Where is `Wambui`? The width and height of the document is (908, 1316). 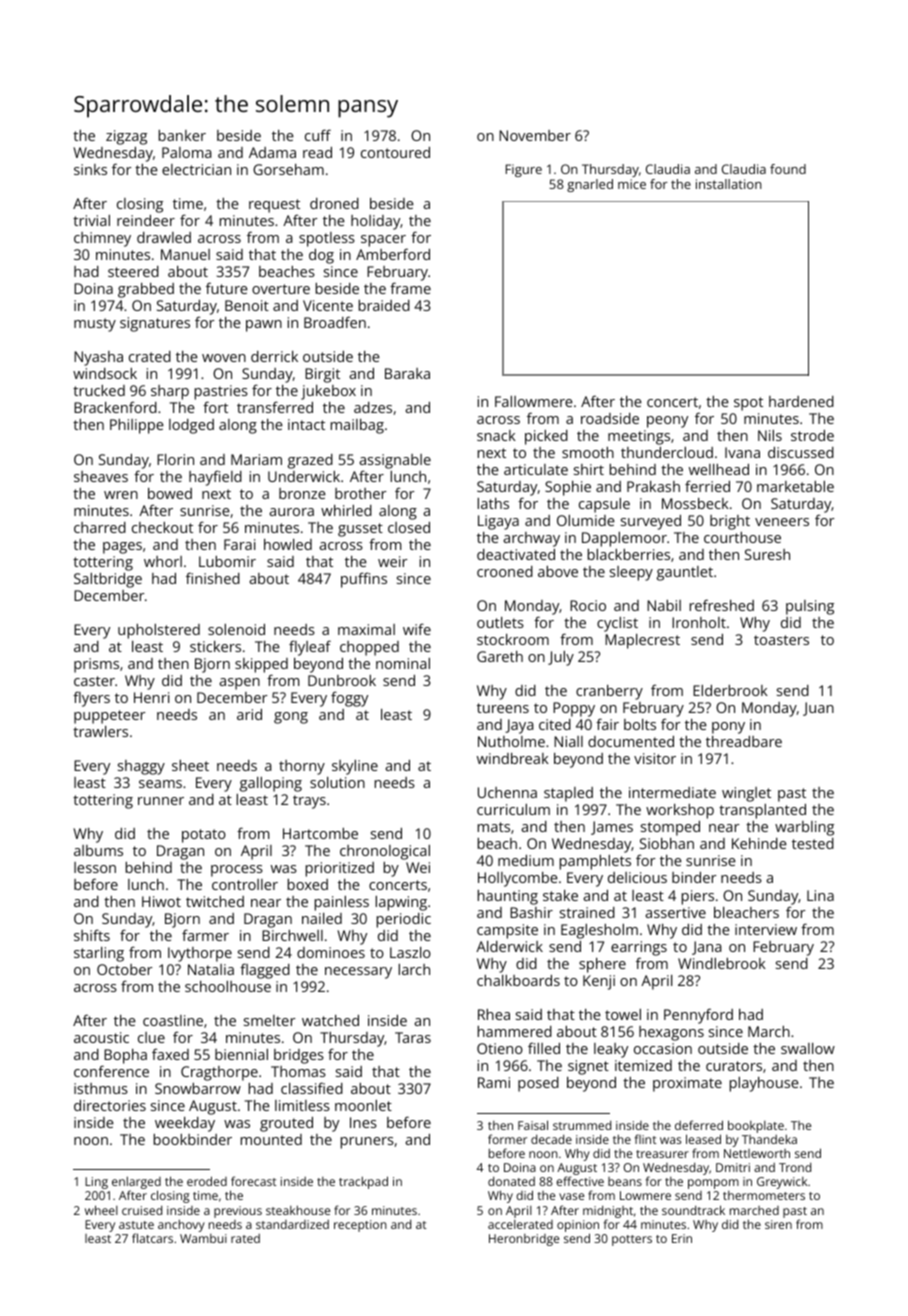
Wambui is located at coordinates (203, 1238).
